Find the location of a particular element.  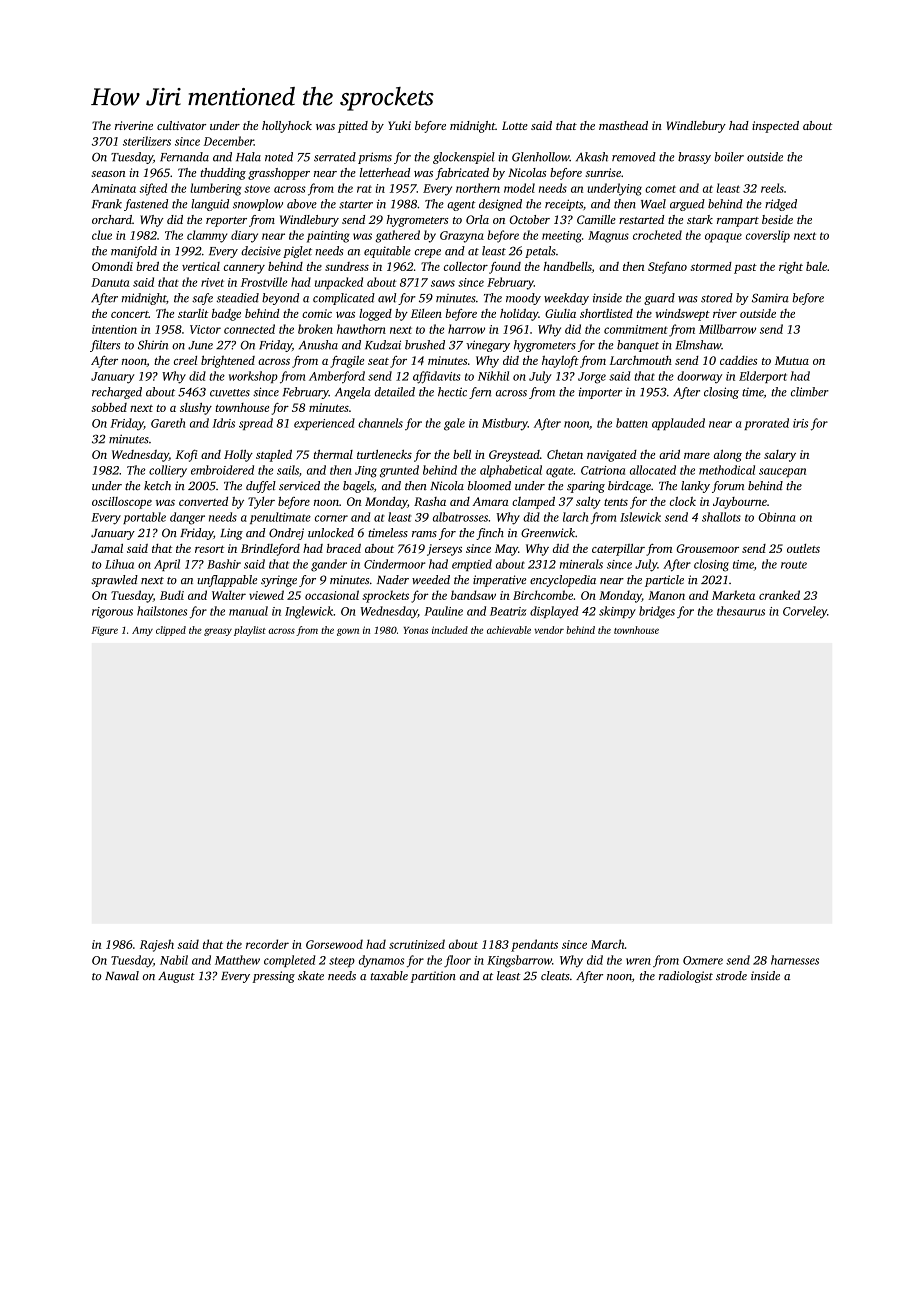

masthead is located at coordinates (623, 125).
